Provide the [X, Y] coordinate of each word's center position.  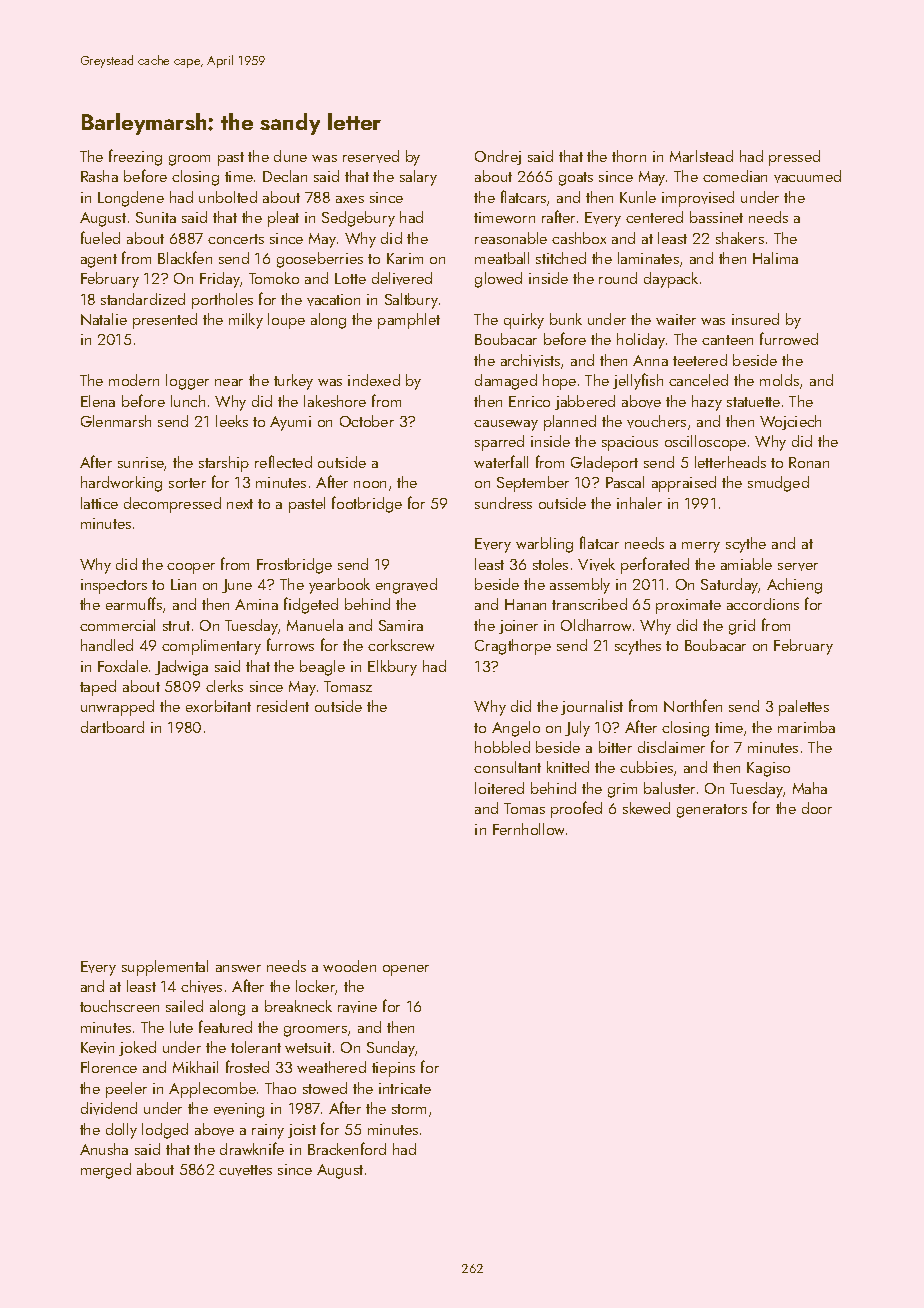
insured [755, 319]
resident [283, 706]
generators [712, 811]
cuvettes [245, 1170]
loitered [499, 788]
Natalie [104, 319]
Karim [405, 258]
